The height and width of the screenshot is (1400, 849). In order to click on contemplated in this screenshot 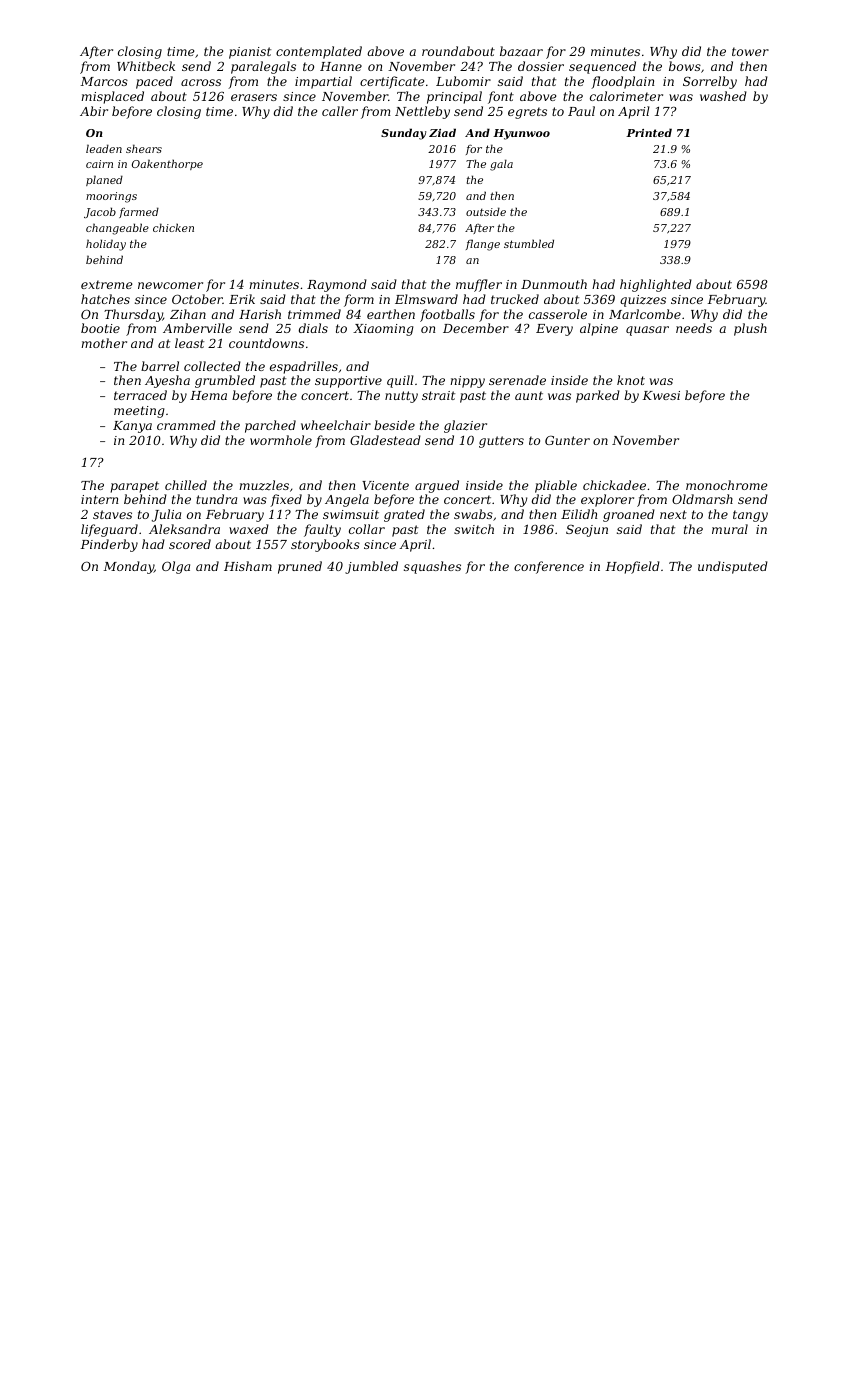, I will do `click(319, 52)`.
